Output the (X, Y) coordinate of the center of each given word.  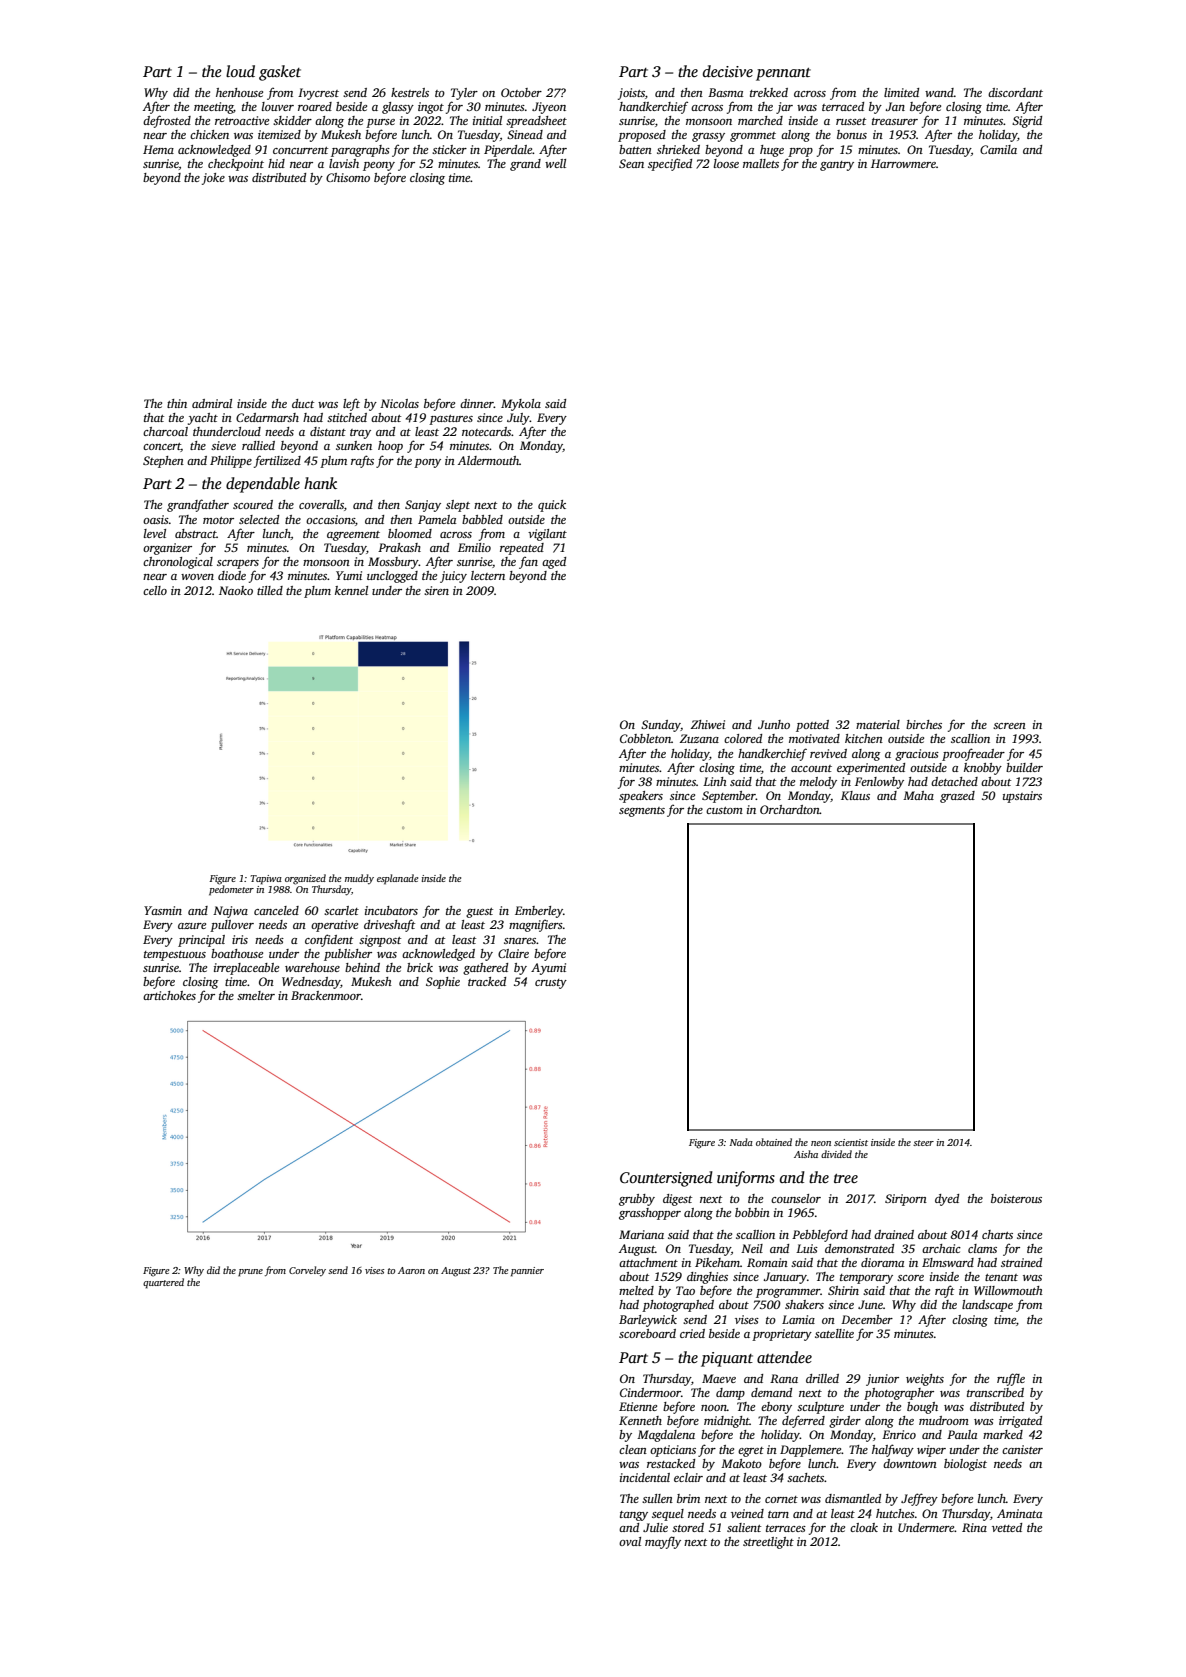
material (878, 724)
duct (303, 403)
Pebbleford (820, 1235)
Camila (998, 149)
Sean (631, 163)
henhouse (239, 92)
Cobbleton (645, 738)
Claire (513, 953)
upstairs (1022, 797)
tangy (634, 1516)
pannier (527, 1272)
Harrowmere (903, 163)
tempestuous (175, 956)
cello (155, 590)
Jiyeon (549, 108)
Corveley (307, 1271)
